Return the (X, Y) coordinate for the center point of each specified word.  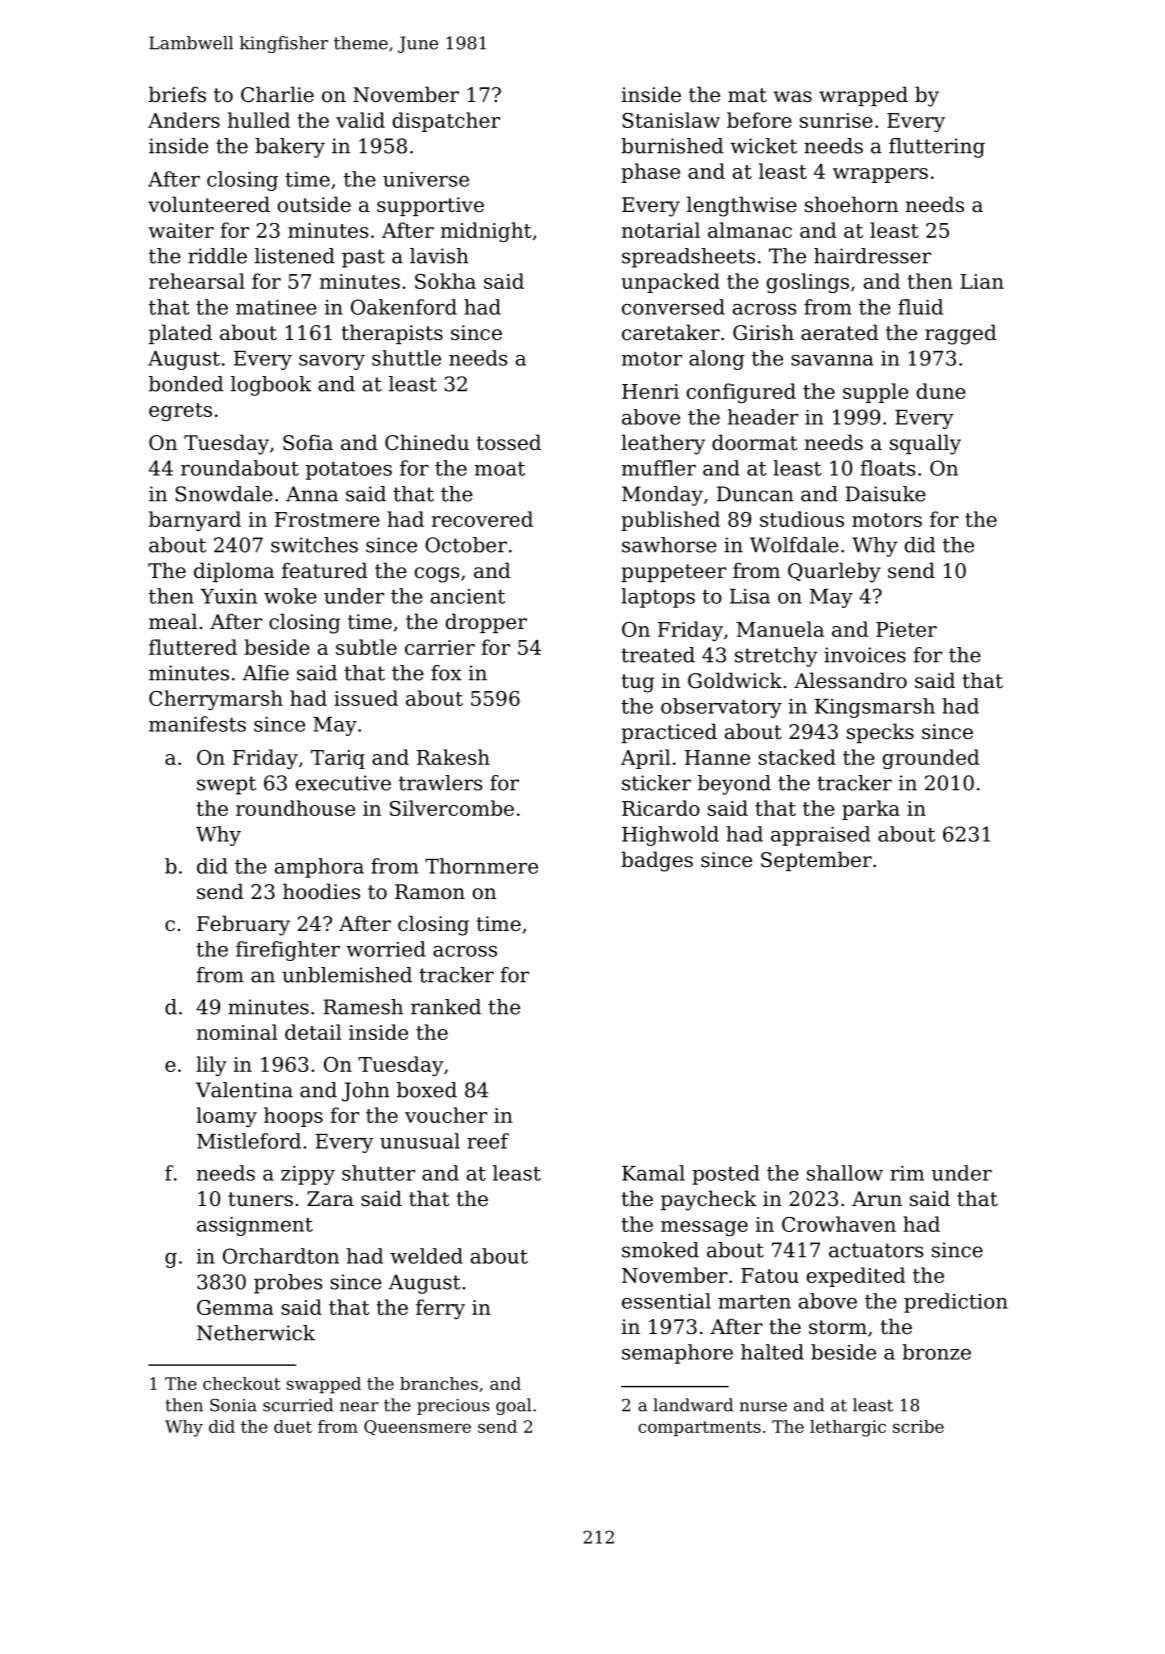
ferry (440, 1309)
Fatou (770, 1275)
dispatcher (446, 122)
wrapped (863, 96)
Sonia (233, 1405)
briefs (177, 94)
